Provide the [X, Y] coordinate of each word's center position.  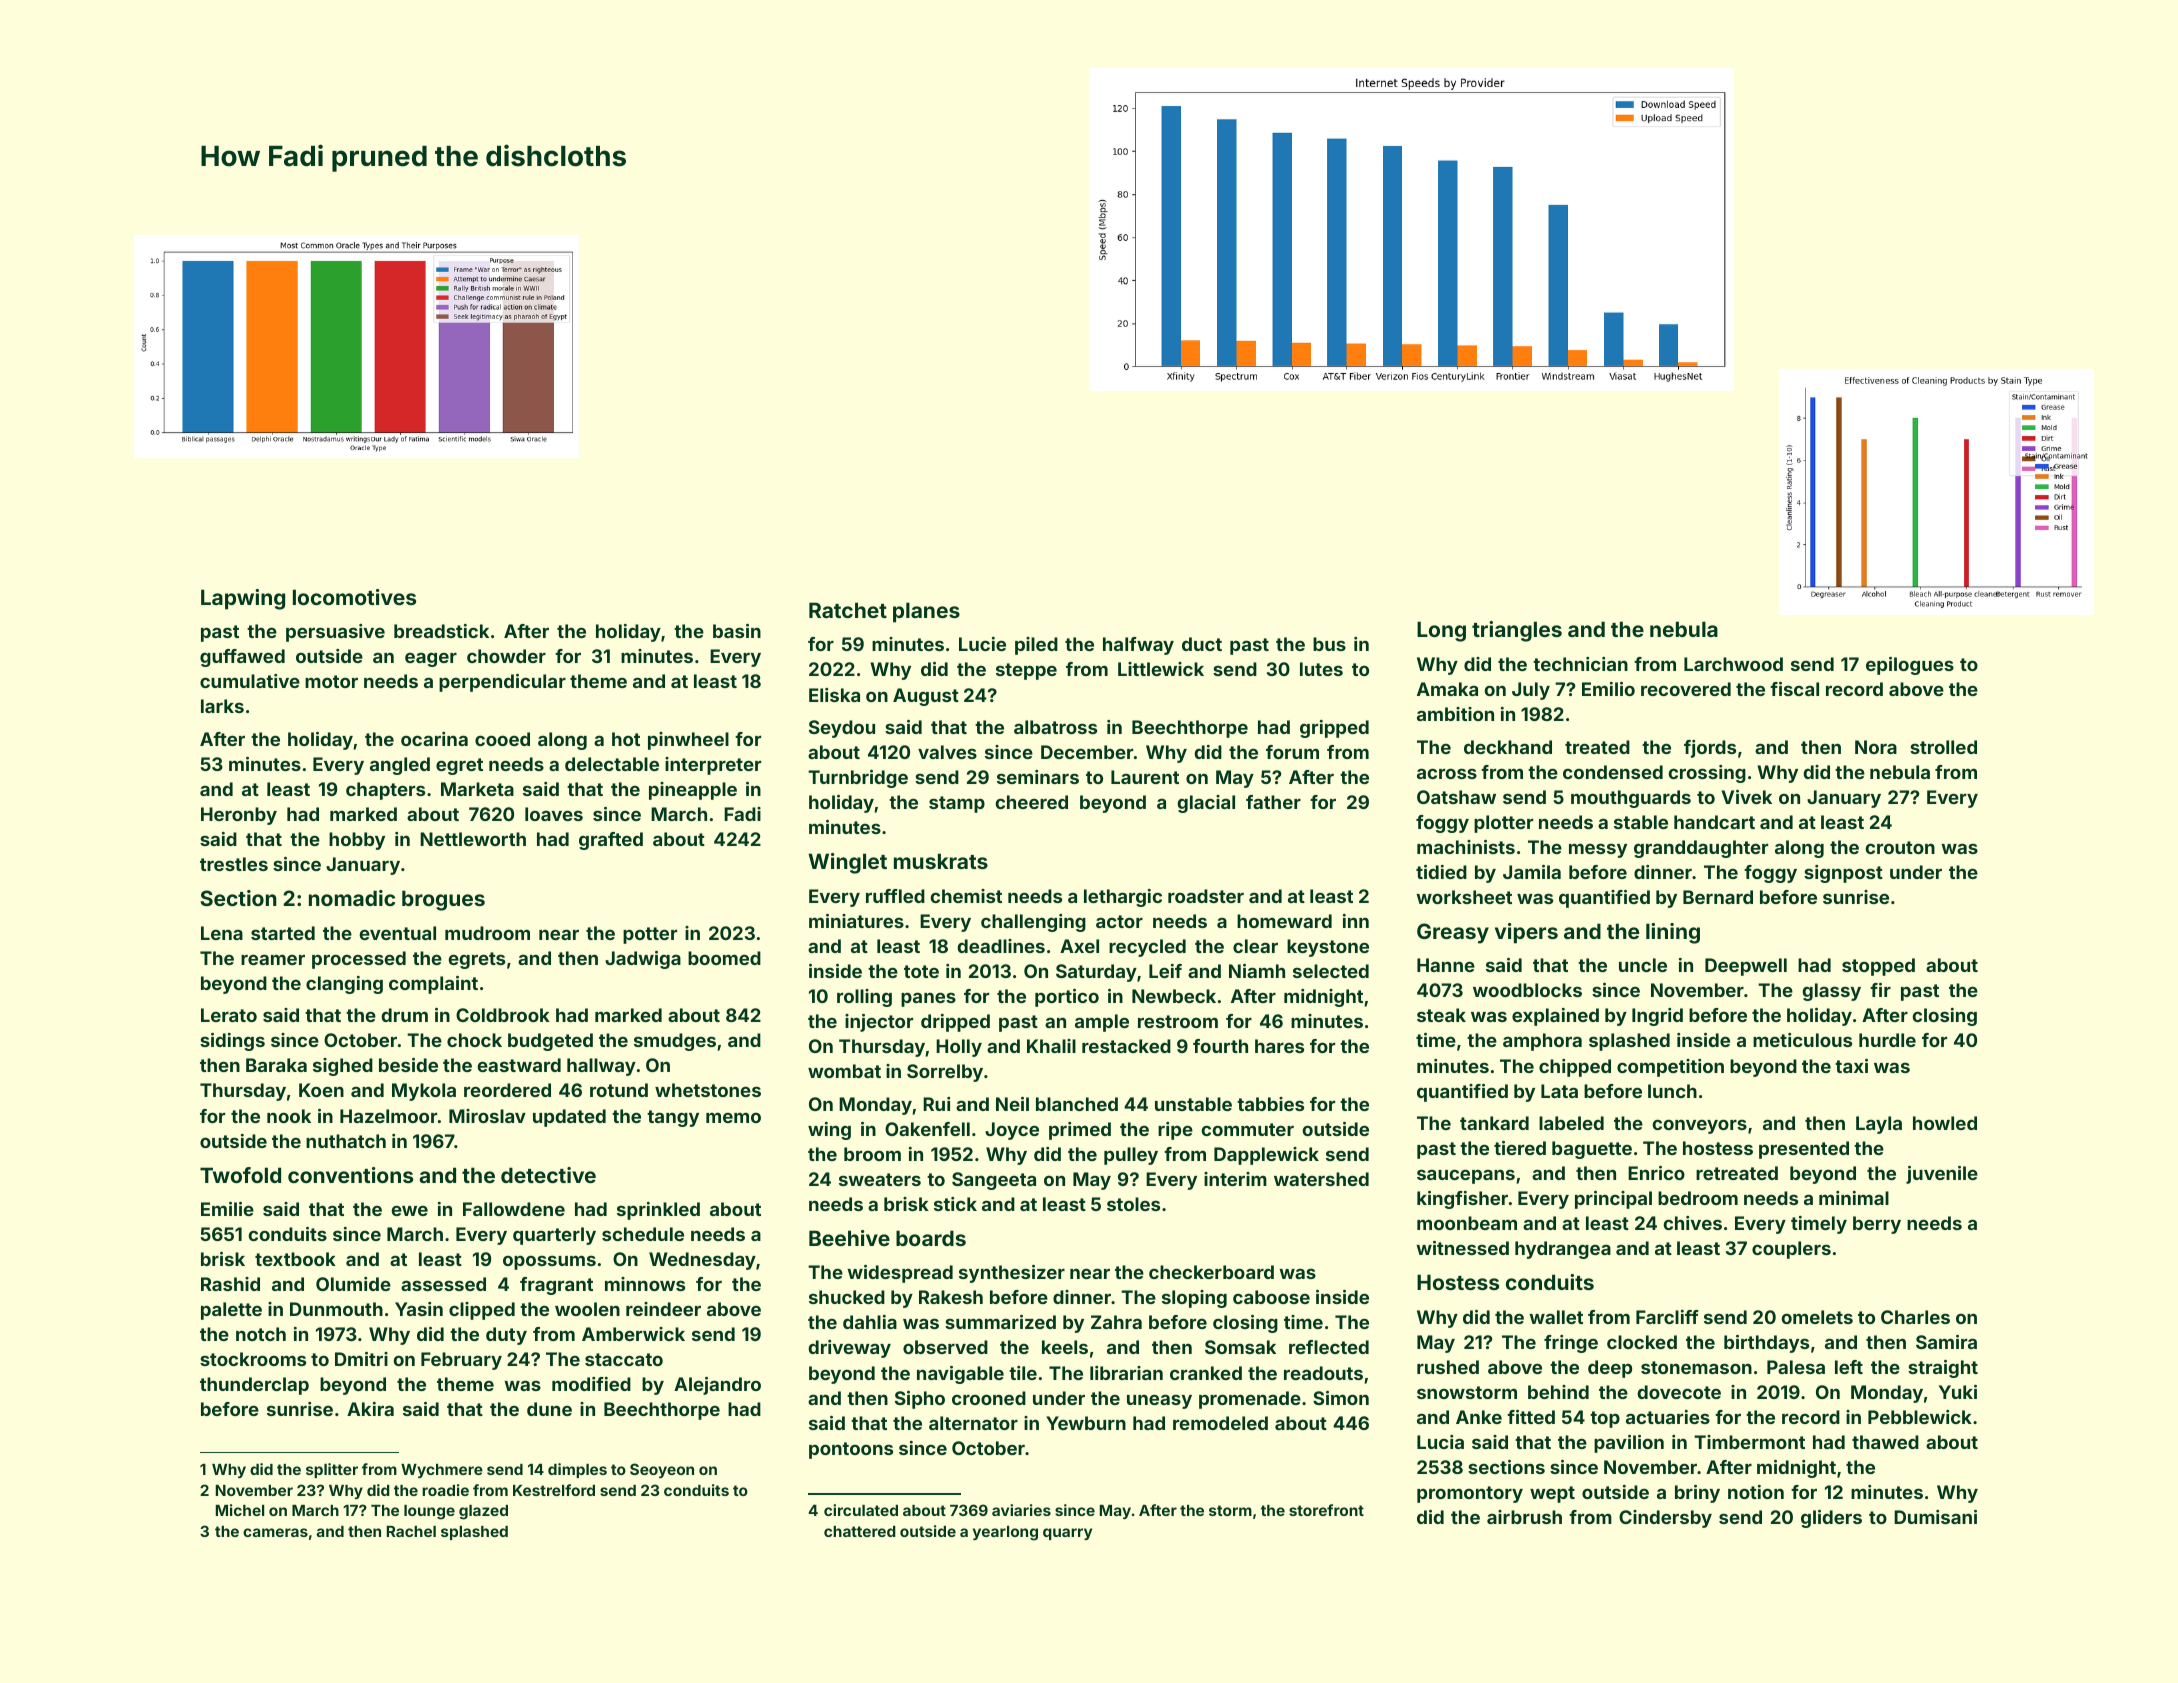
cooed [502, 739]
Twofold [240, 1175]
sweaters [880, 1179]
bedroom [1698, 1198]
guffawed [242, 658]
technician [1580, 664]
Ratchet [848, 610]
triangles [1517, 631]
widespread [900, 1274]
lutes [1321, 669]
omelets [1817, 1317]
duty [506, 1336]
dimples [577, 1470]
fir [1880, 990]
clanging [344, 985]
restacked [1126, 1046]
